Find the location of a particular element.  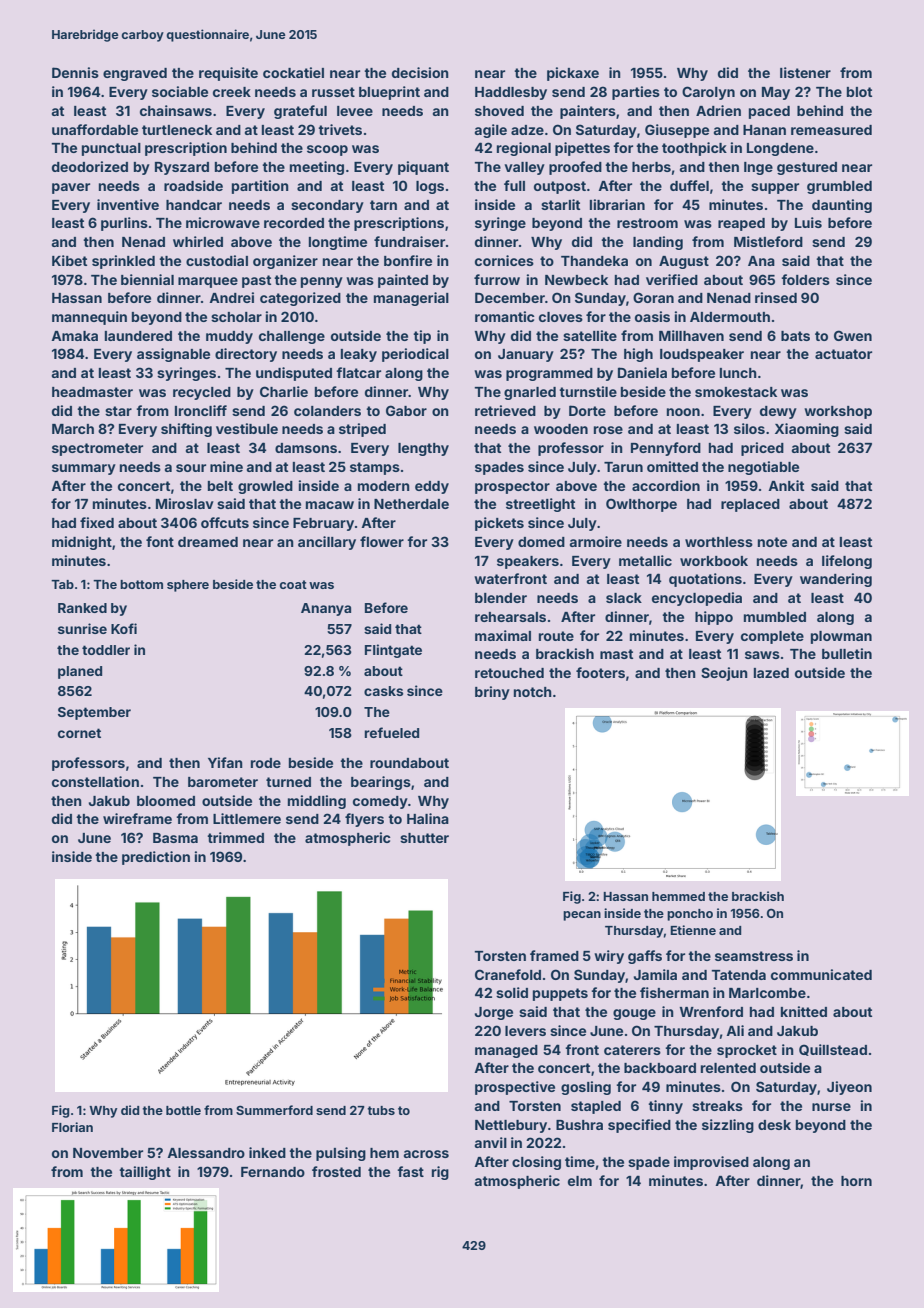

speakers is located at coordinates (528, 562).
